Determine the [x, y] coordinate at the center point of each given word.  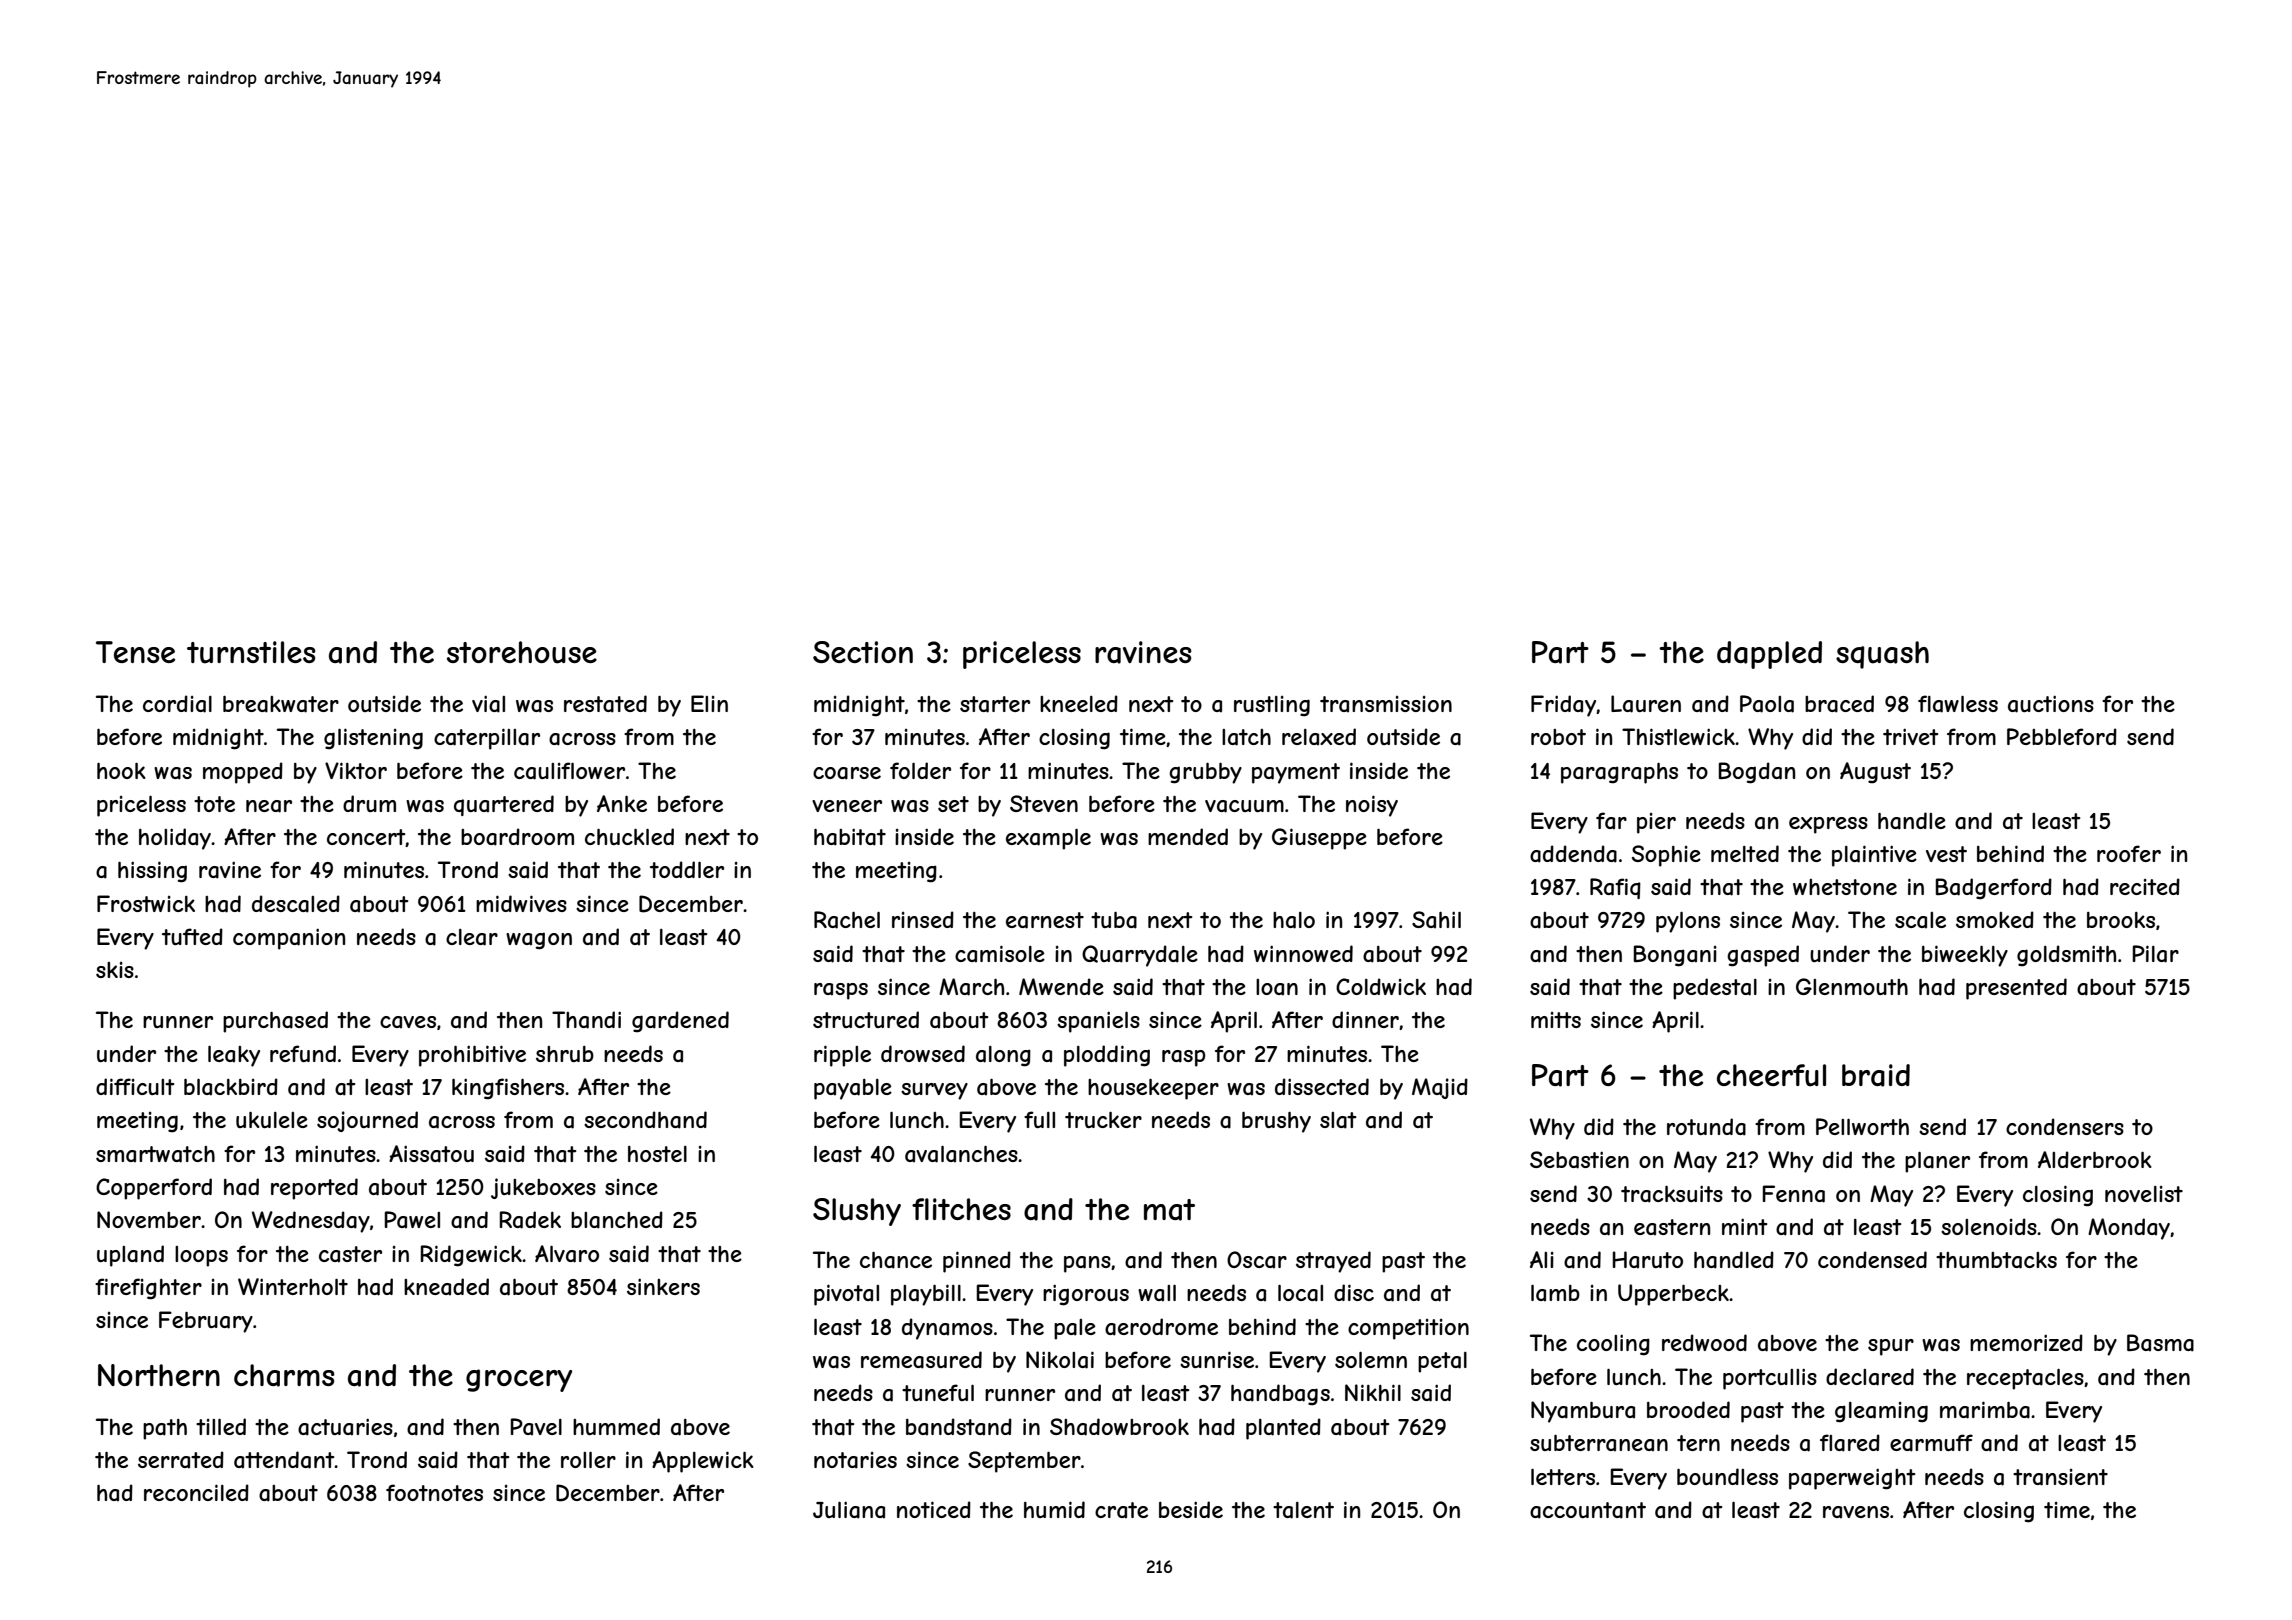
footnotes [434, 1492]
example [1048, 839]
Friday [1564, 706]
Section [863, 652]
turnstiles [251, 652]
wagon [539, 941]
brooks [2121, 920]
